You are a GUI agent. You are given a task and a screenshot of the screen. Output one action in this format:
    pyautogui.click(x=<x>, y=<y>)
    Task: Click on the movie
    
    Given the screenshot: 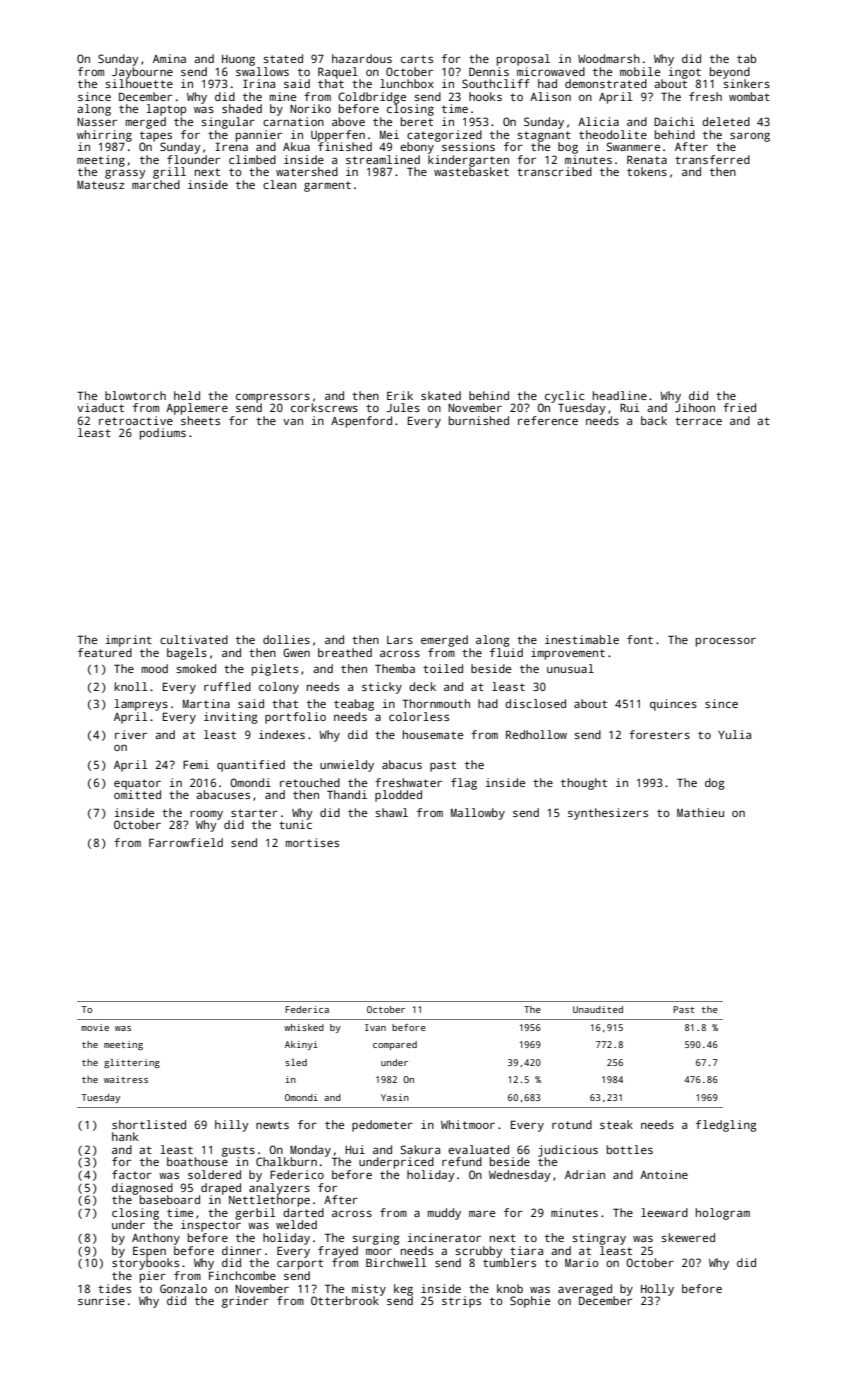 What is the action you would take?
    pyautogui.click(x=95, y=1027)
